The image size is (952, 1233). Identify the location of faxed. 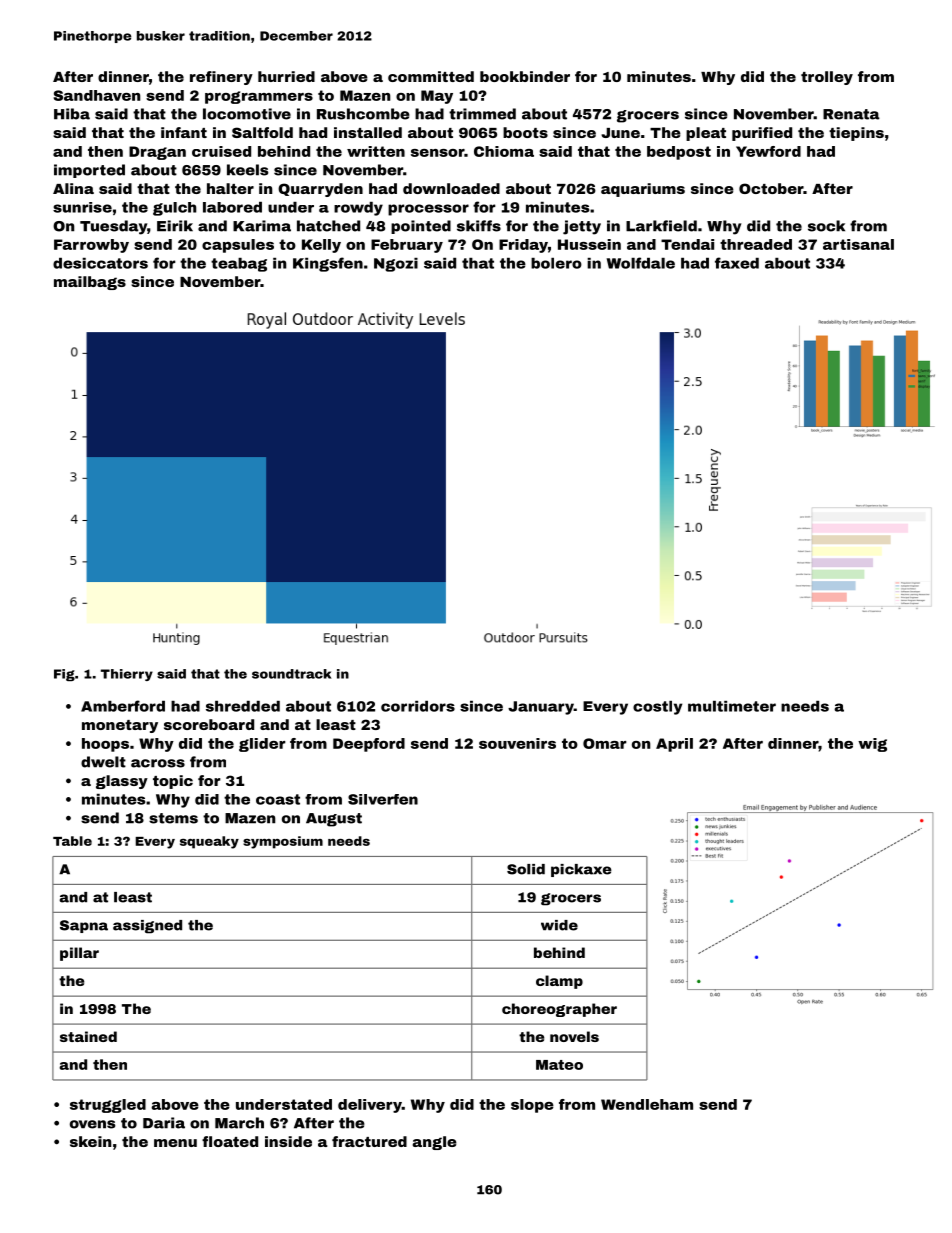
(737, 263).
